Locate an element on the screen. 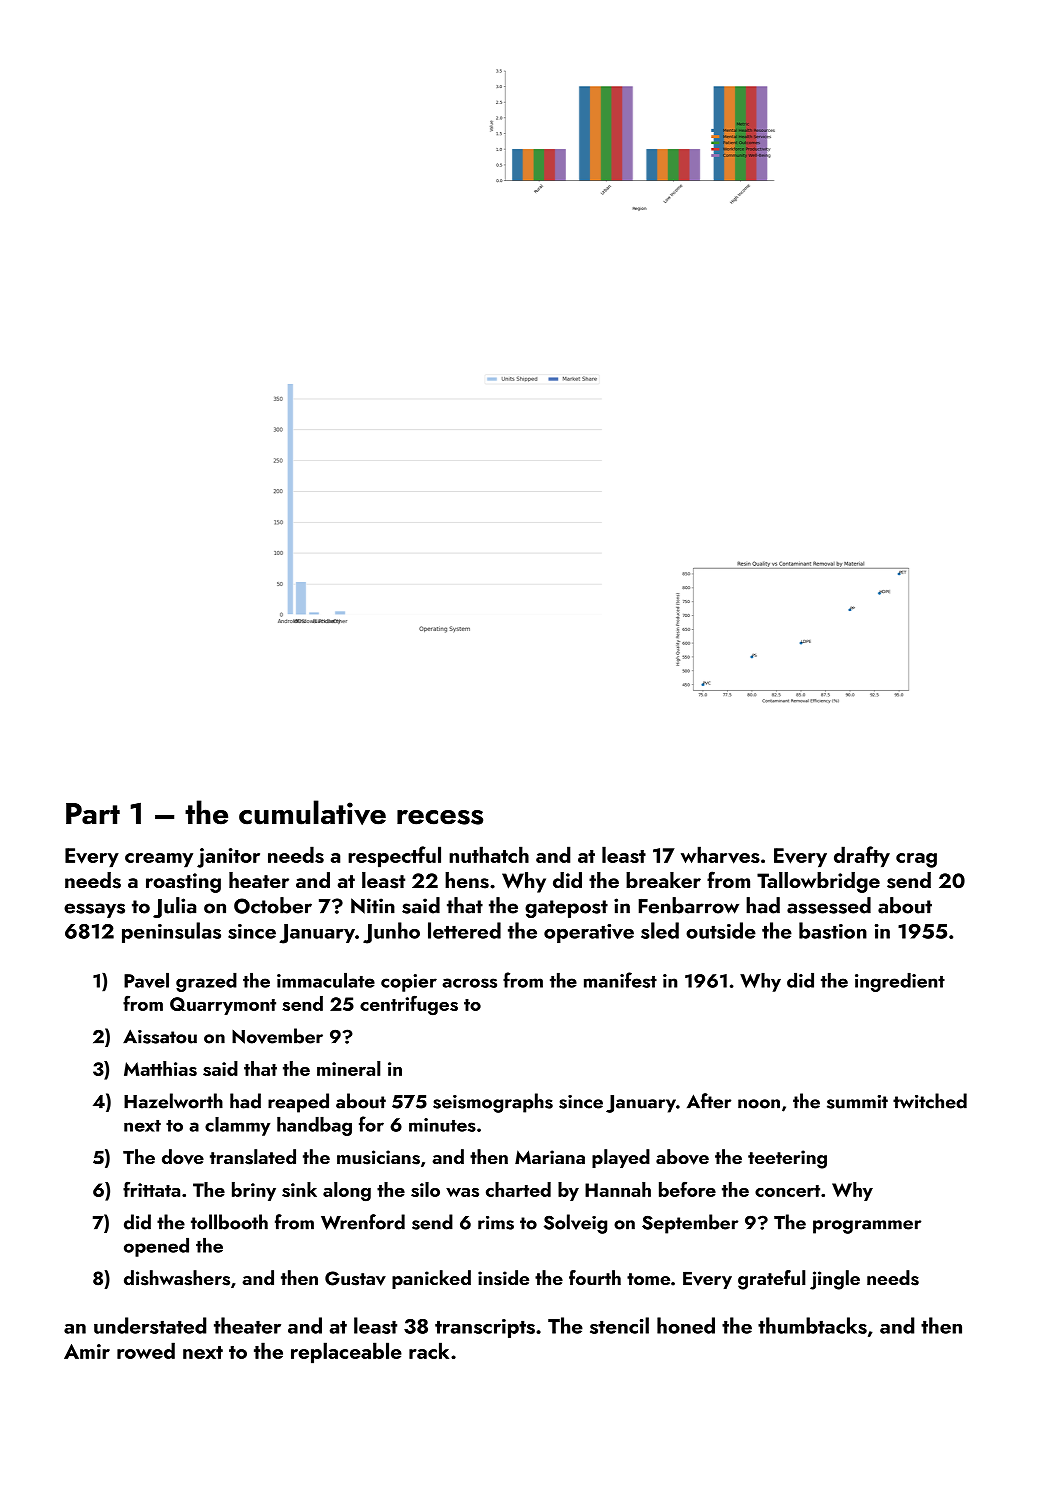 This screenshot has width=1051, height=1493. assessed is located at coordinates (829, 905).
